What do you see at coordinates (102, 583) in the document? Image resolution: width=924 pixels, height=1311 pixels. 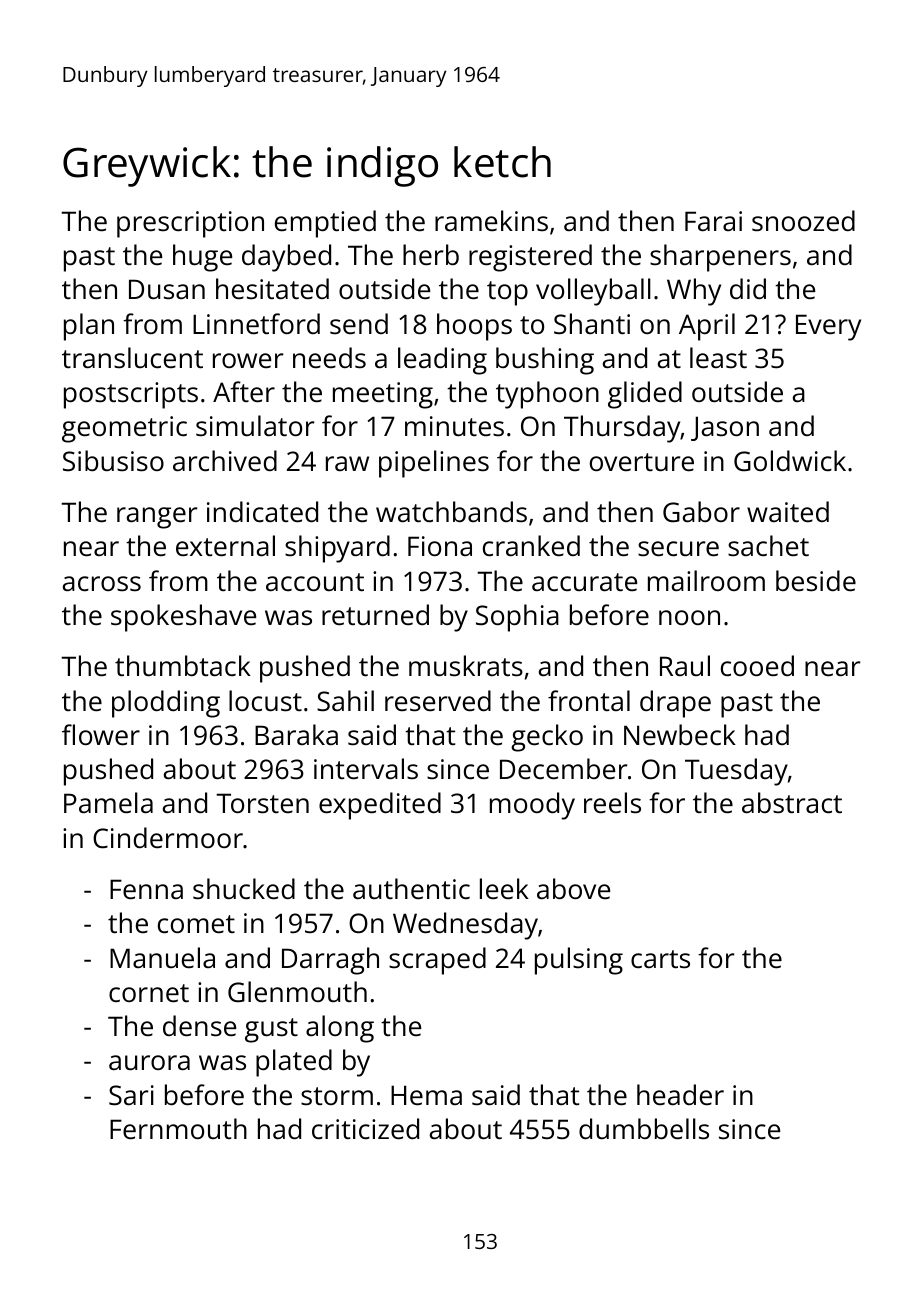 I see `across` at bounding box center [102, 583].
